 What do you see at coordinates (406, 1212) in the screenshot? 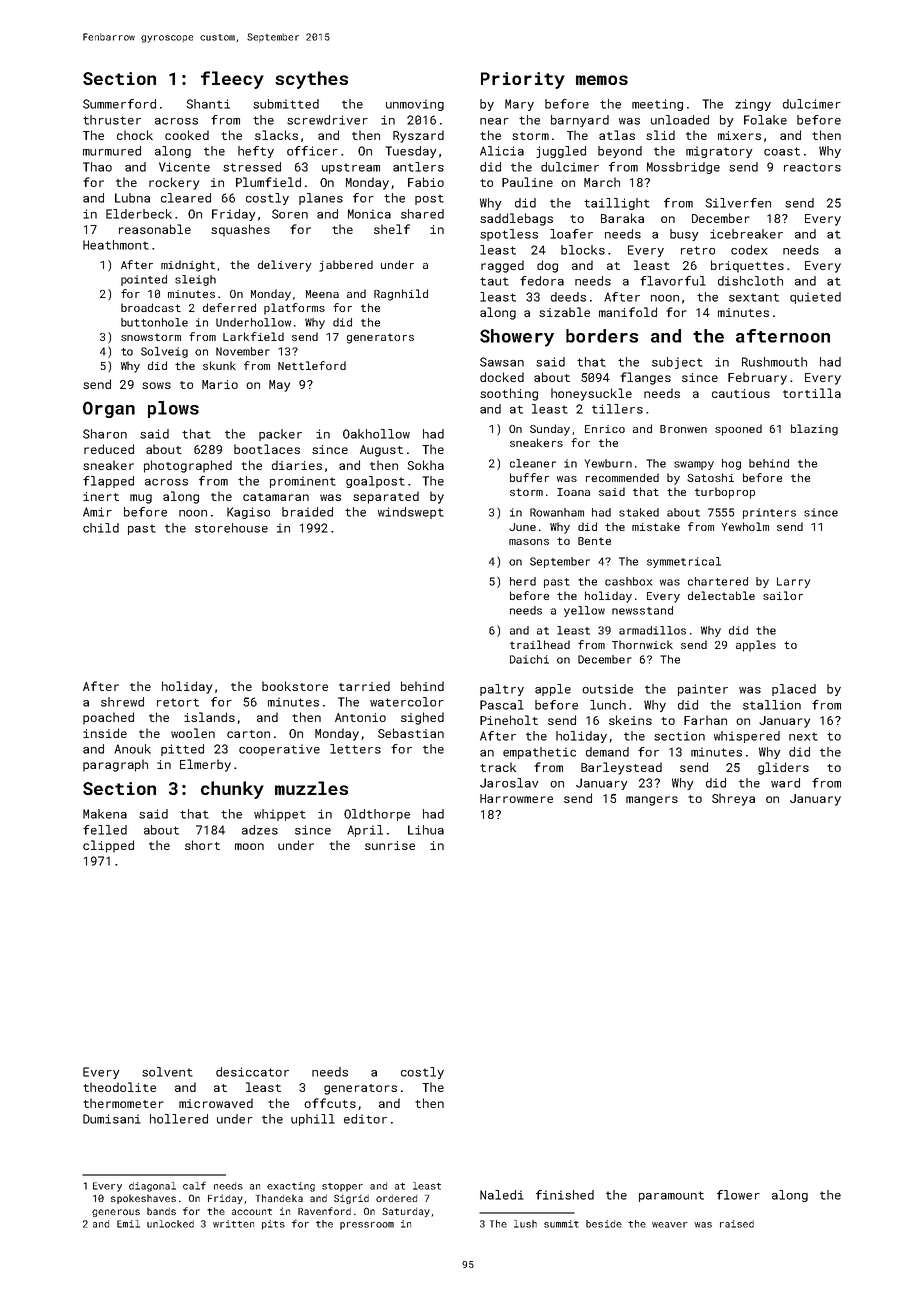
I see `Saturday` at bounding box center [406, 1212].
